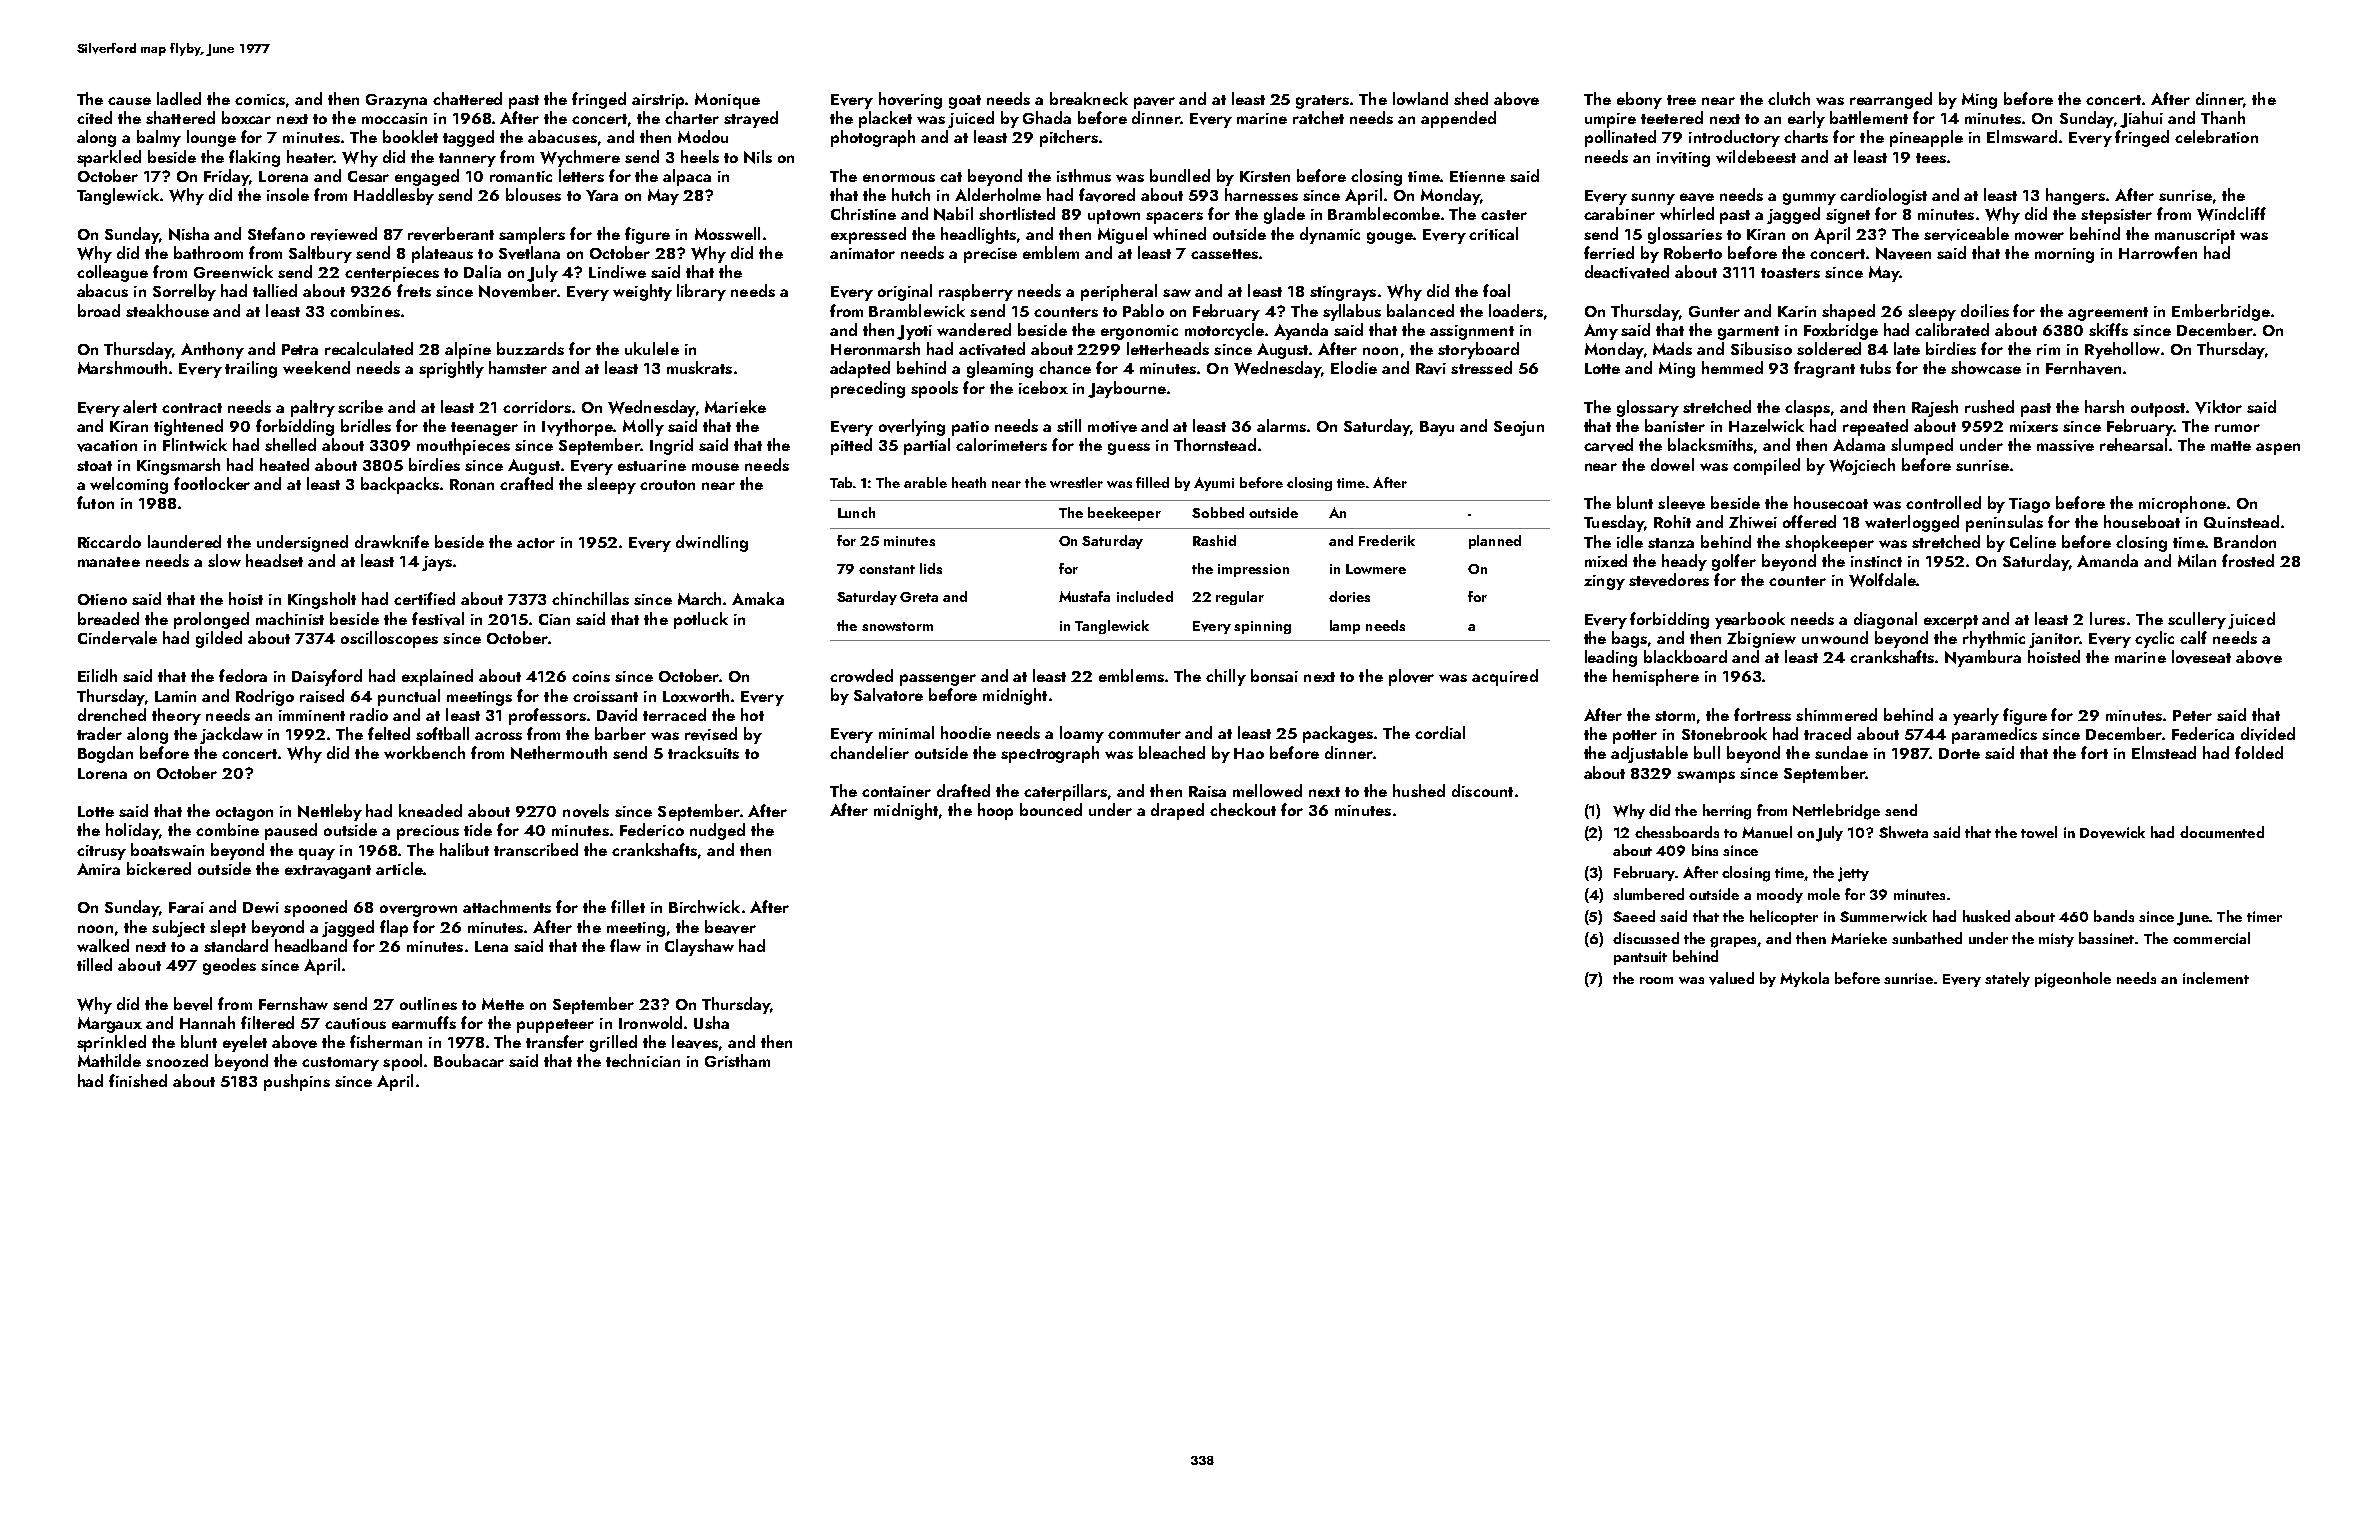 The height and width of the page is (1540, 2380). Describe the element at coordinates (1420, 98) in the page. I see `lowland` at that location.
